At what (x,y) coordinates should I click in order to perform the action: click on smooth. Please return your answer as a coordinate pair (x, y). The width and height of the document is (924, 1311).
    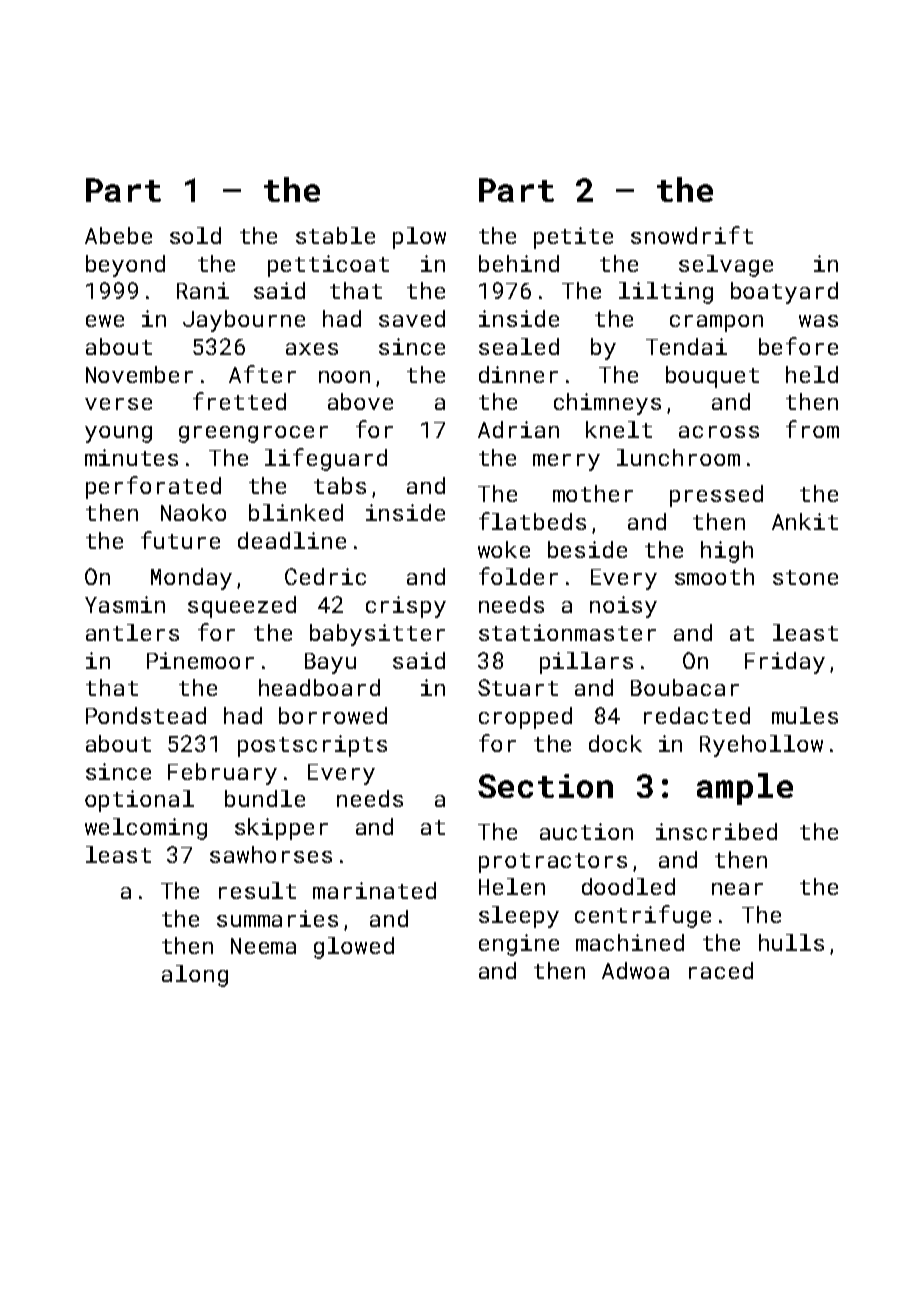
    Looking at the image, I should click on (714, 576).
